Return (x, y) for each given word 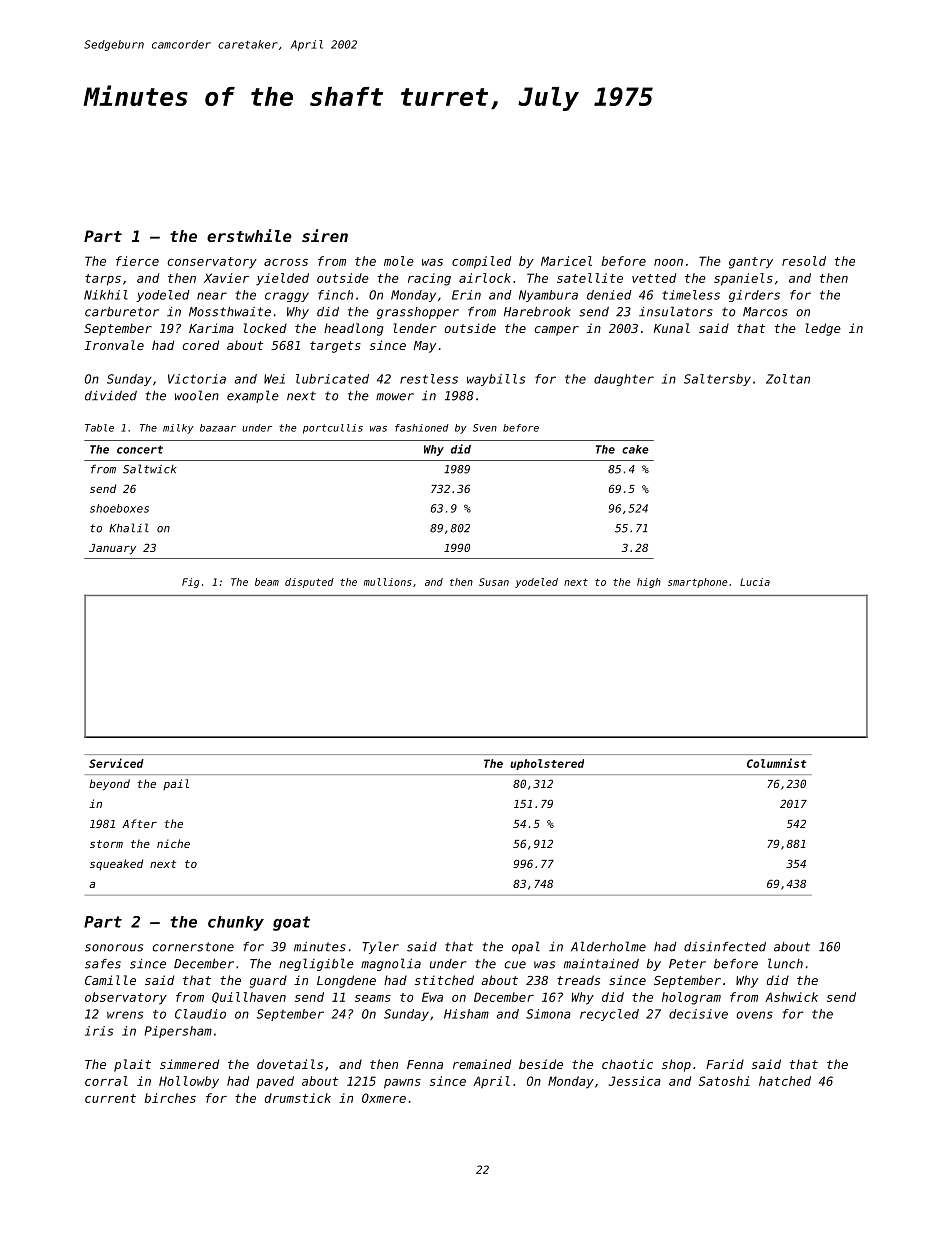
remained (482, 1064)
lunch (785, 963)
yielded (282, 279)
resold (804, 261)
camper (556, 331)
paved (275, 1082)
